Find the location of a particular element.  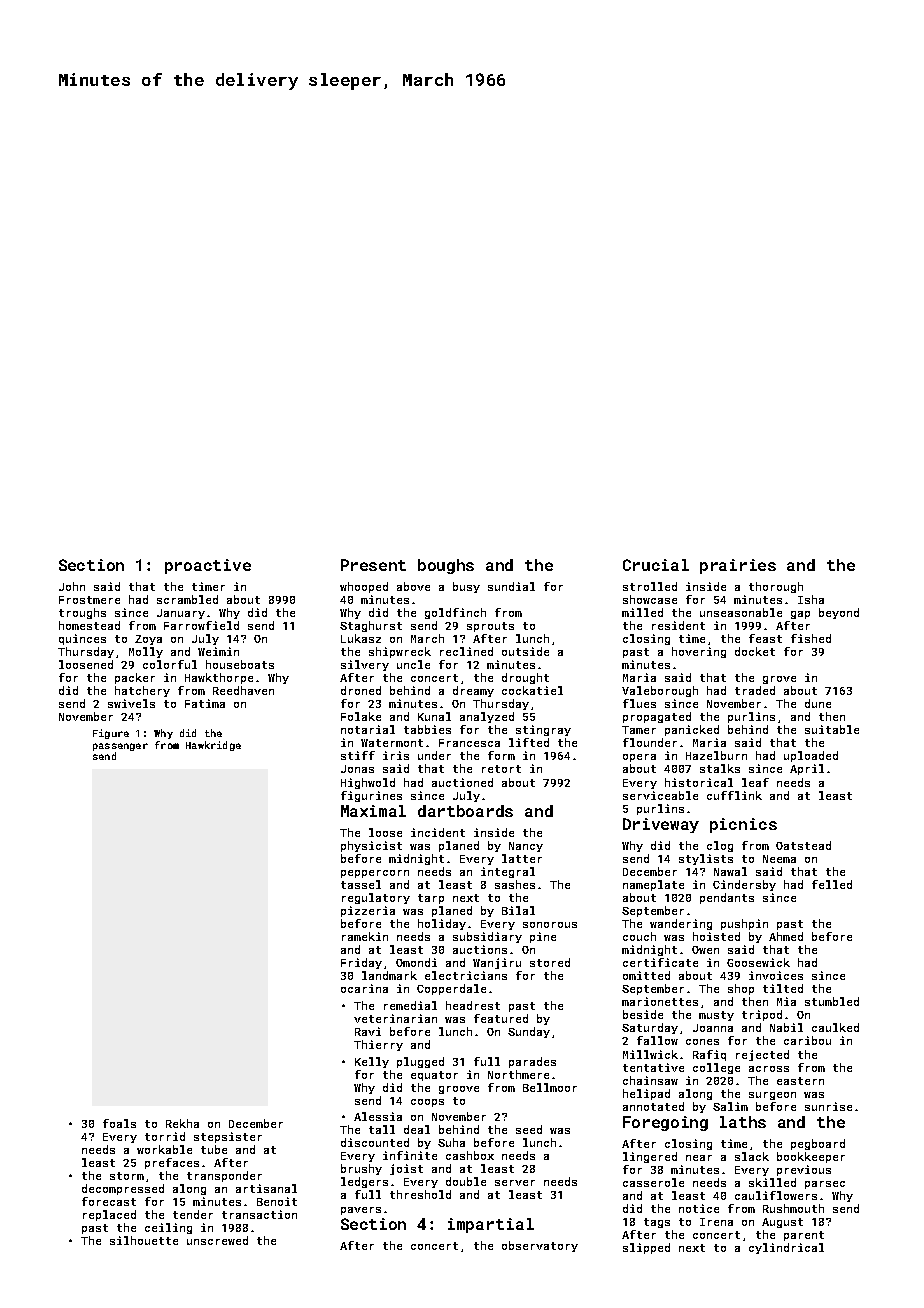

across is located at coordinates (769, 1069).
